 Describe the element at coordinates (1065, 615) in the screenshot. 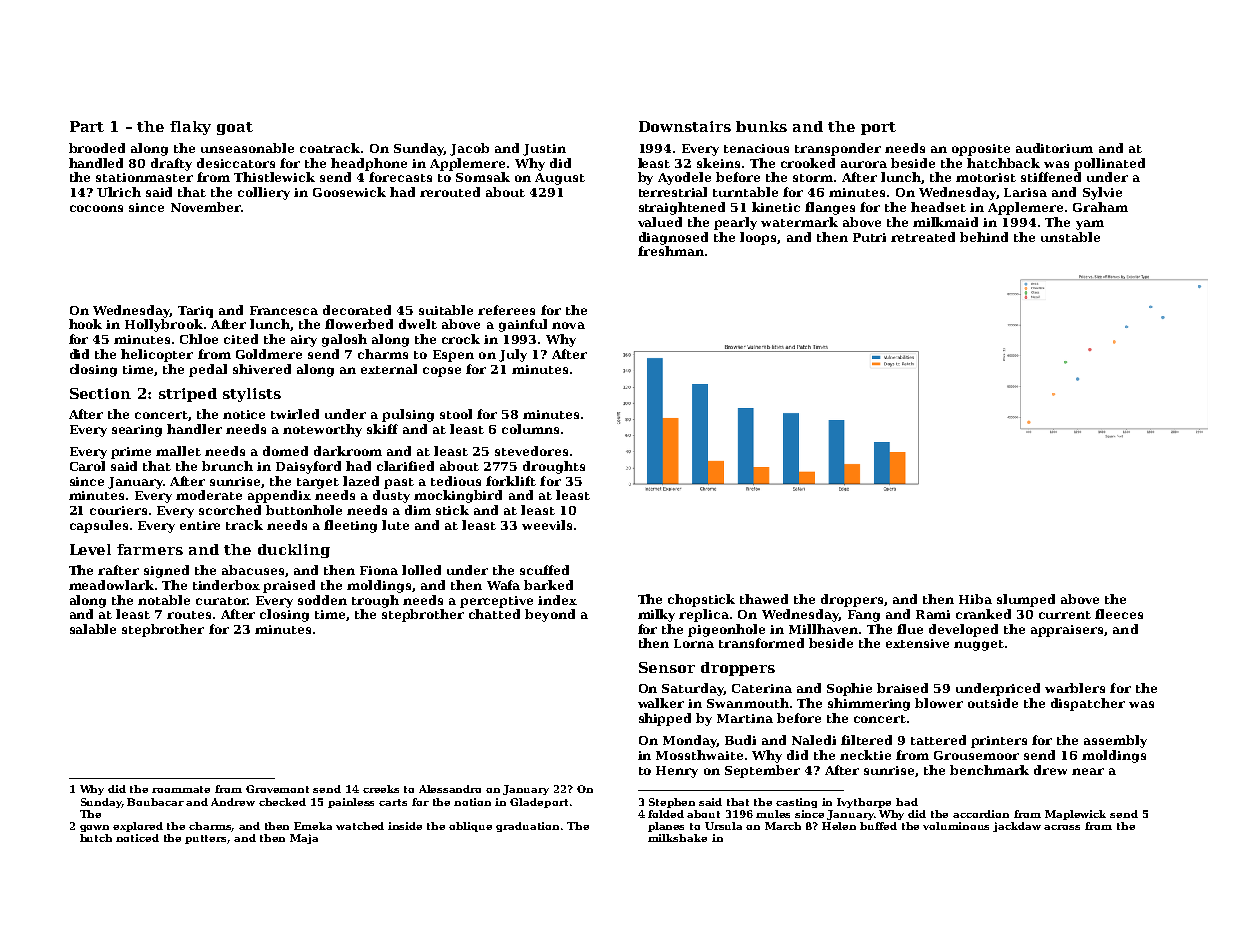

I see `current` at that location.
